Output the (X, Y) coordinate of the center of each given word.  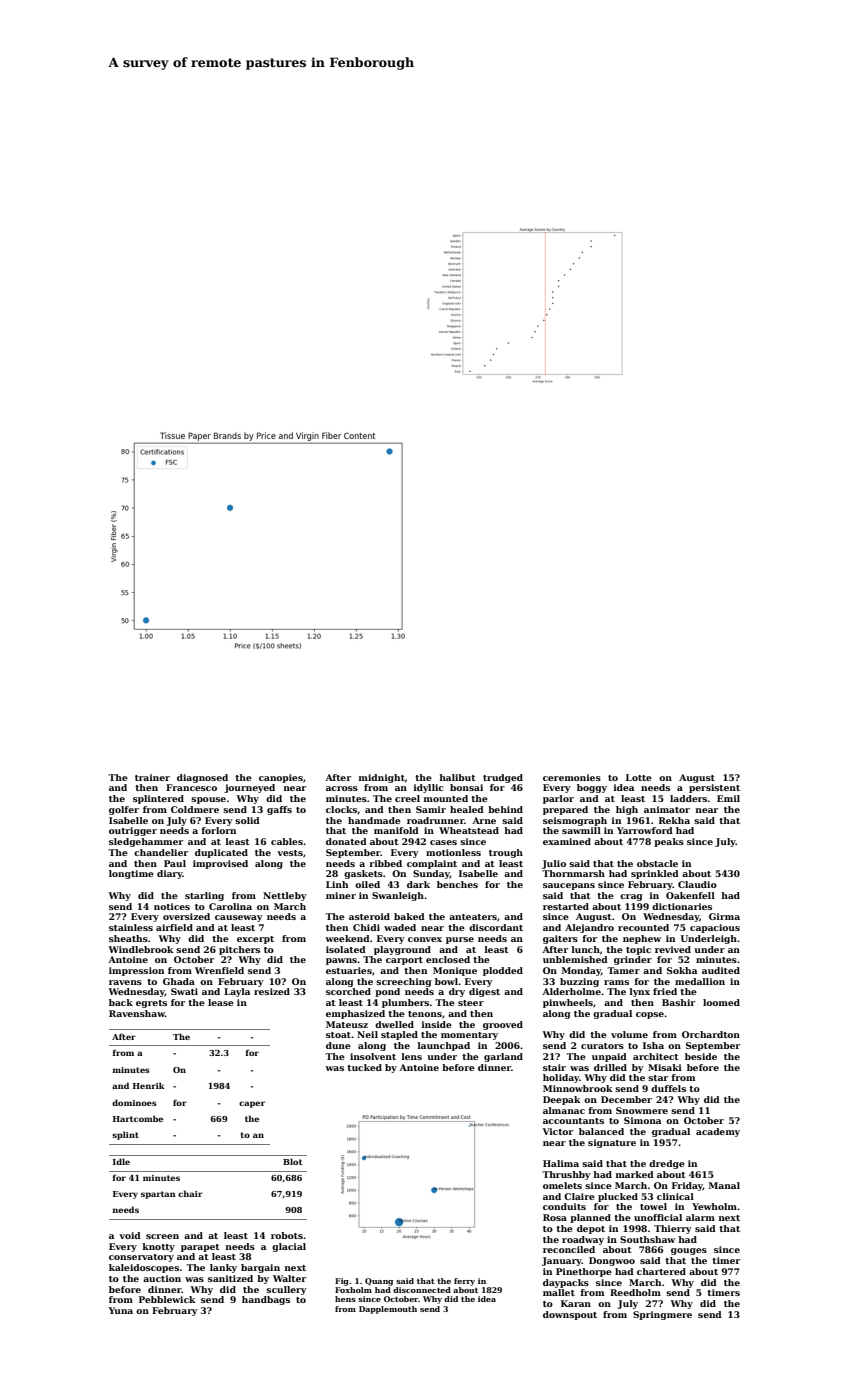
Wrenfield (219, 970)
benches (457, 884)
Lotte (639, 777)
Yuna (120, 1310)
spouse (208, 800)
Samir (431, 809)
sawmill (581, 830)
